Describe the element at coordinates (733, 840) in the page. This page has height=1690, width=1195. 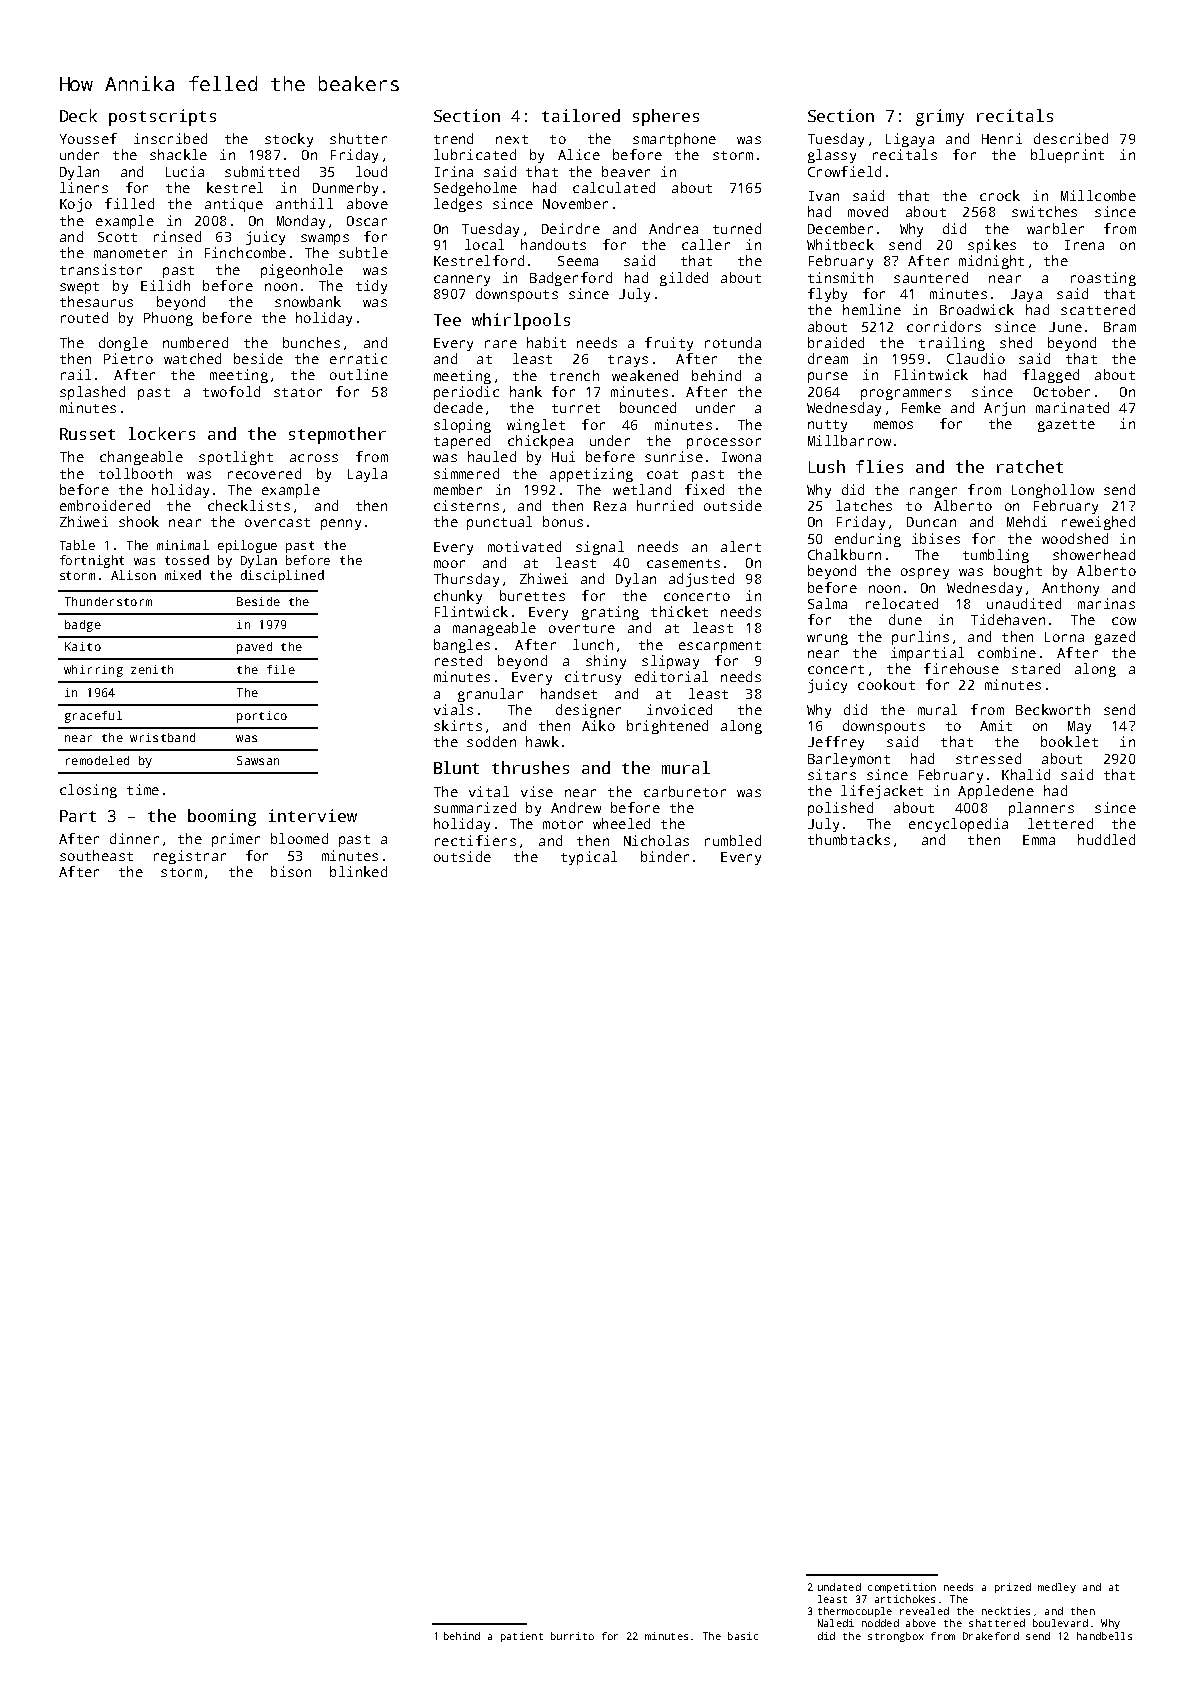
I see `rumbled` at that location.
